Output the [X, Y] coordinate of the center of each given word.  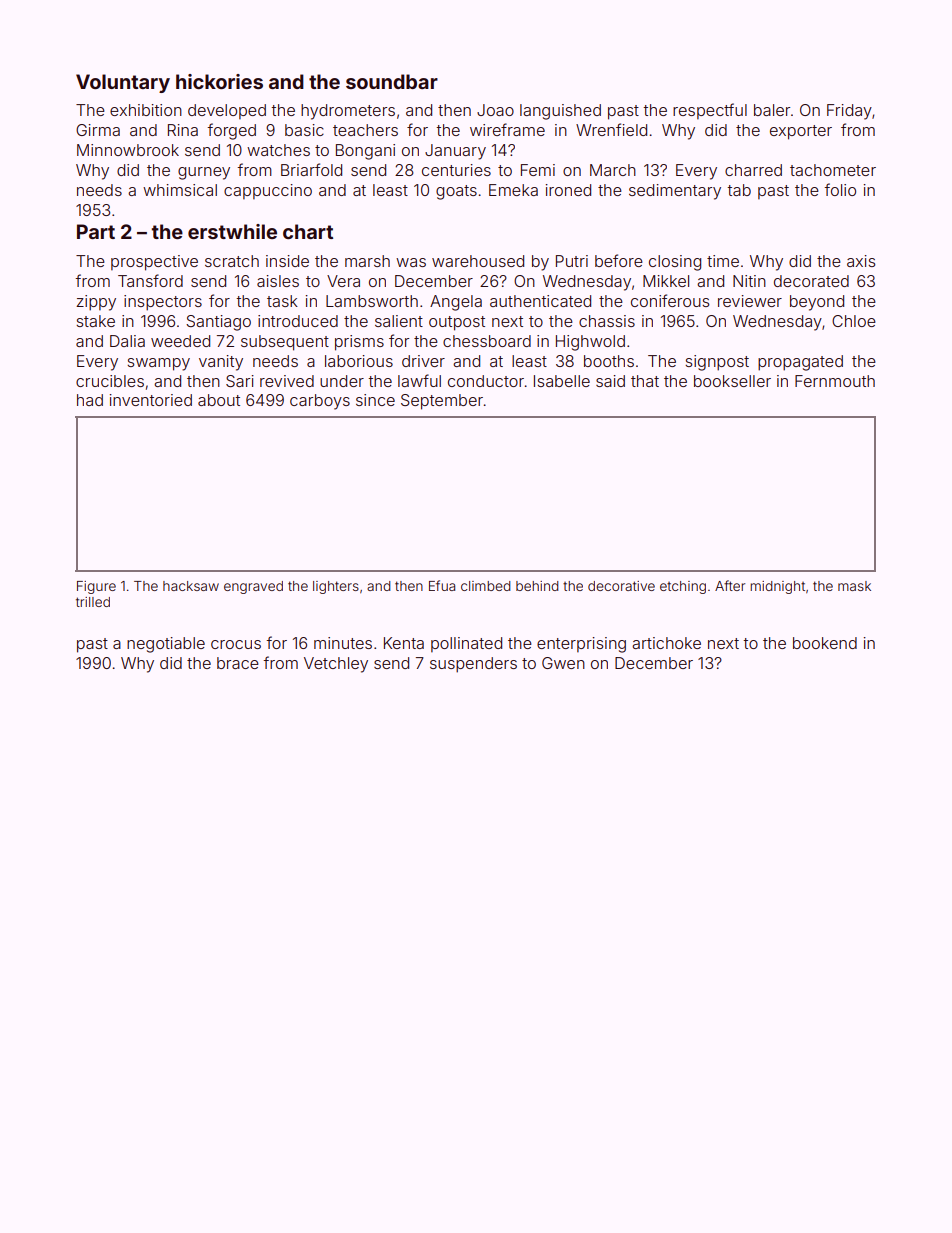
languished [560, 112]
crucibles [110, 381]
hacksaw [191, 586]
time [723, 261]
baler [772, 110]
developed [227, 112]
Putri [572, 261]
